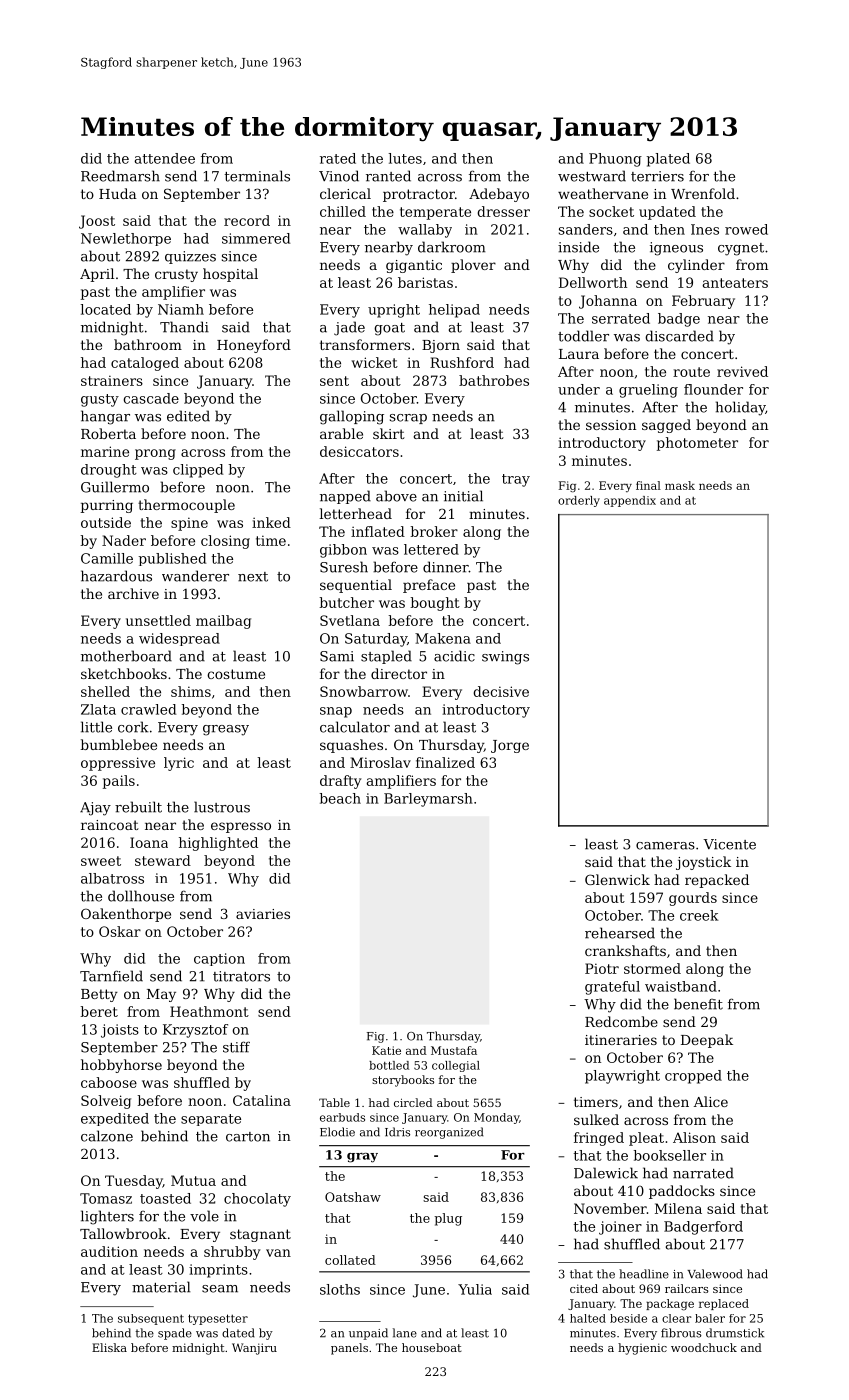 The image size is (849, 1400). What do you see at coordinates (454, 1050) in the page?
I see `Mustafa` at bounding box center [454, 1050].
